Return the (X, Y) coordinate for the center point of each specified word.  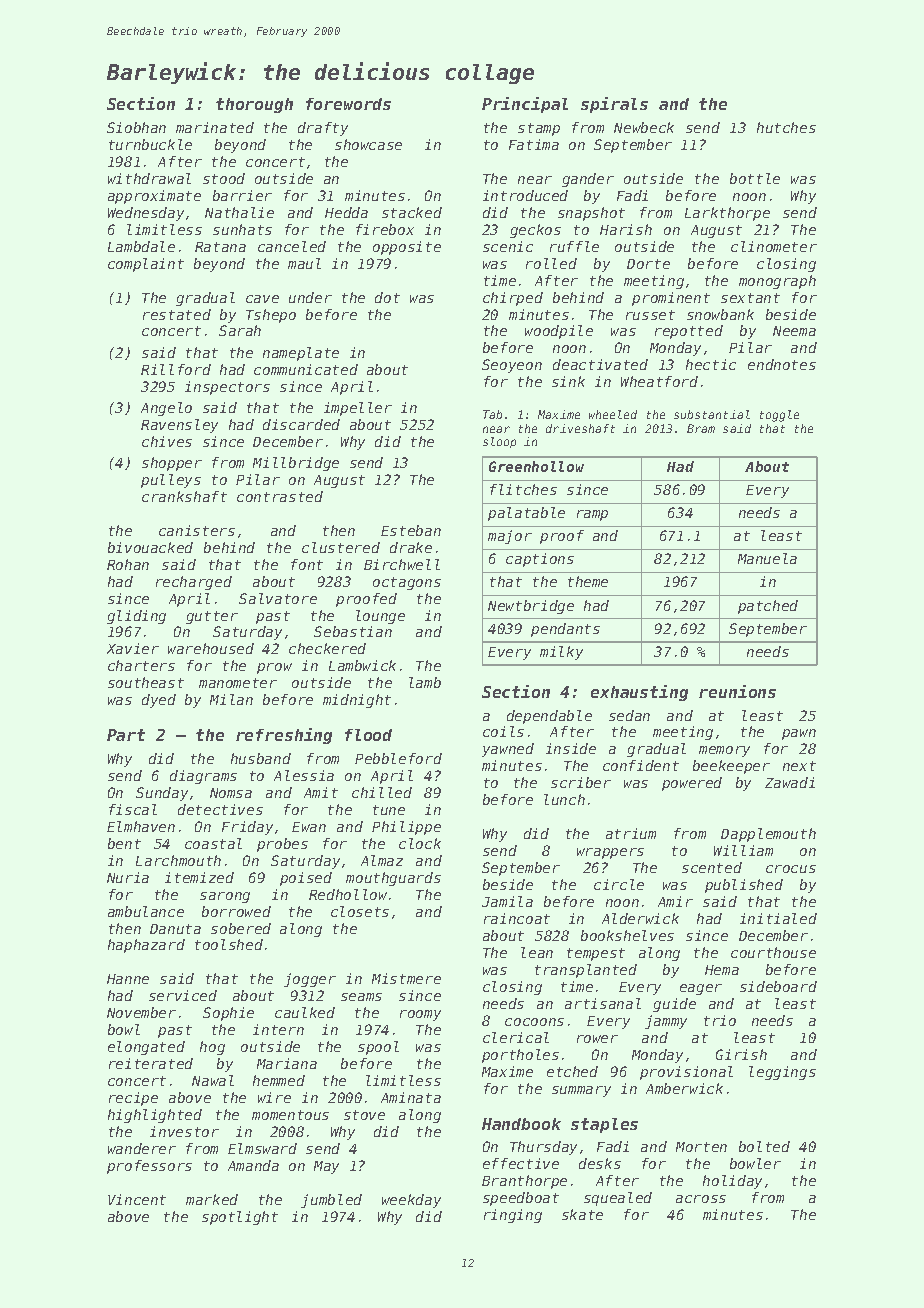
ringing (513, 1216)
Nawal (213, 1080)
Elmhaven (141, 826)
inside (571, 748)
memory (724, 751)
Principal (525, 105)
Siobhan (136, 127)
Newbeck (644, 127)
